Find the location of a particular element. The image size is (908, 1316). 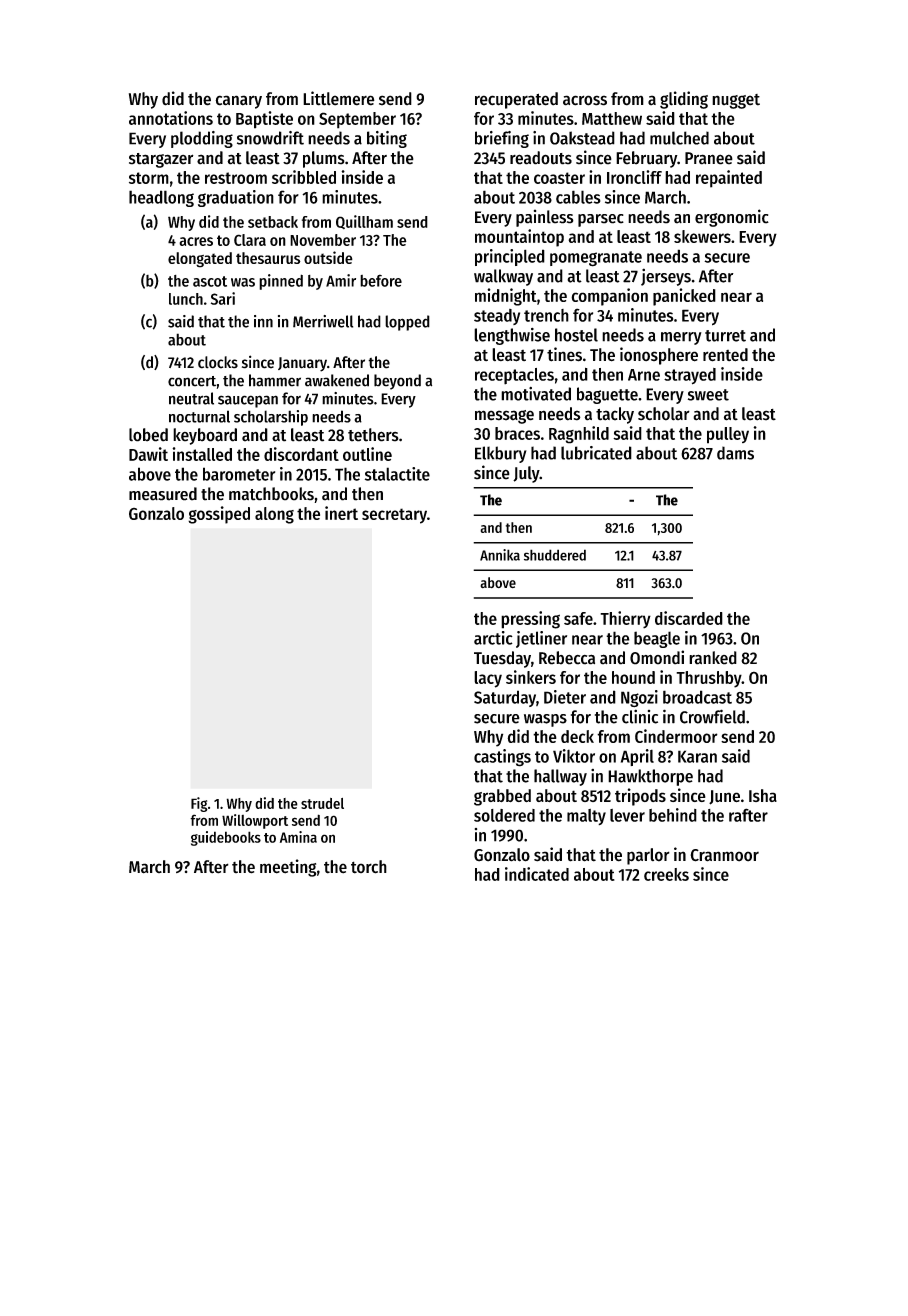

annotations is located at coordinates (171, 118).
